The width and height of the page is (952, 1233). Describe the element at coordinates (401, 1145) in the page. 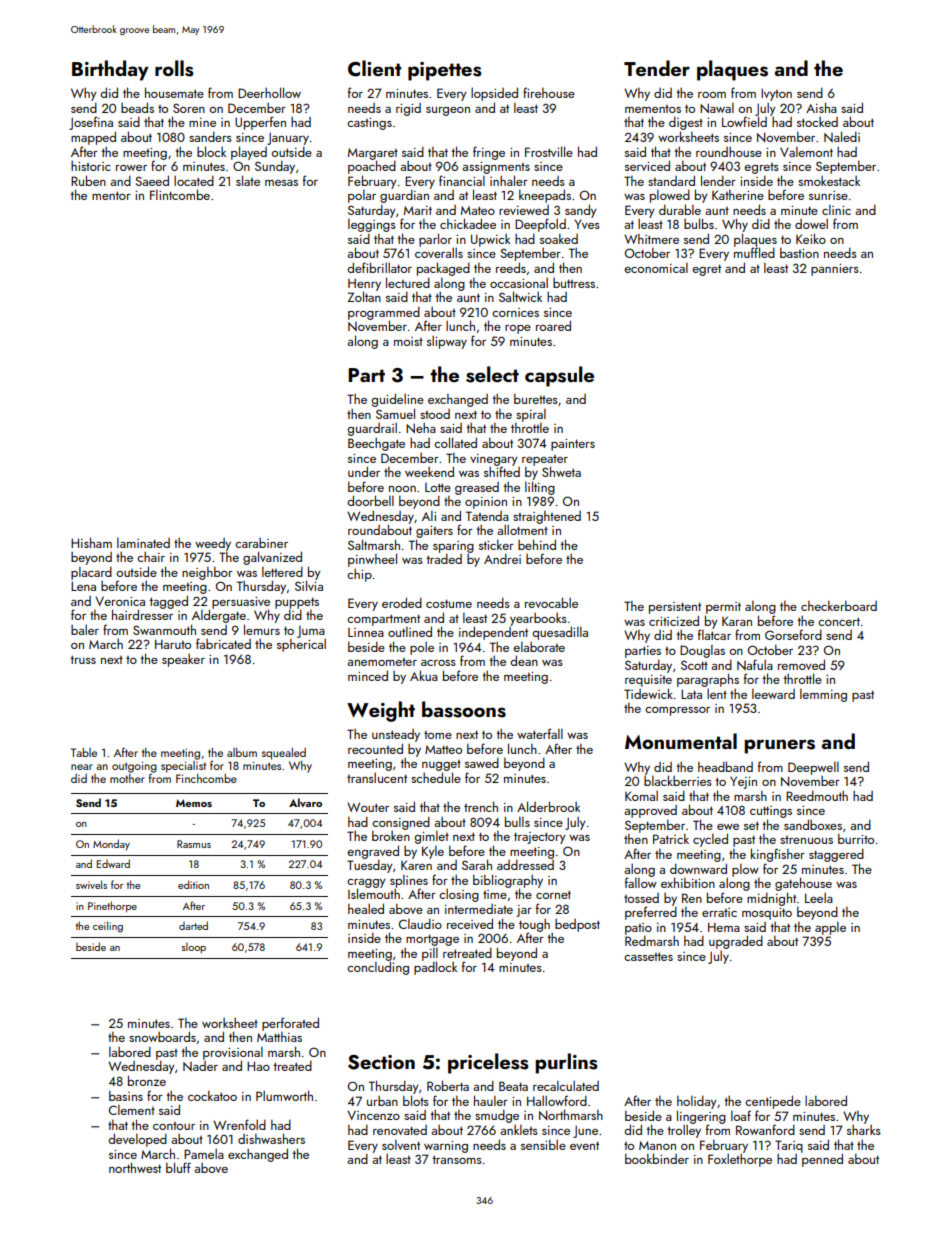

I see `solvent` at that location.
